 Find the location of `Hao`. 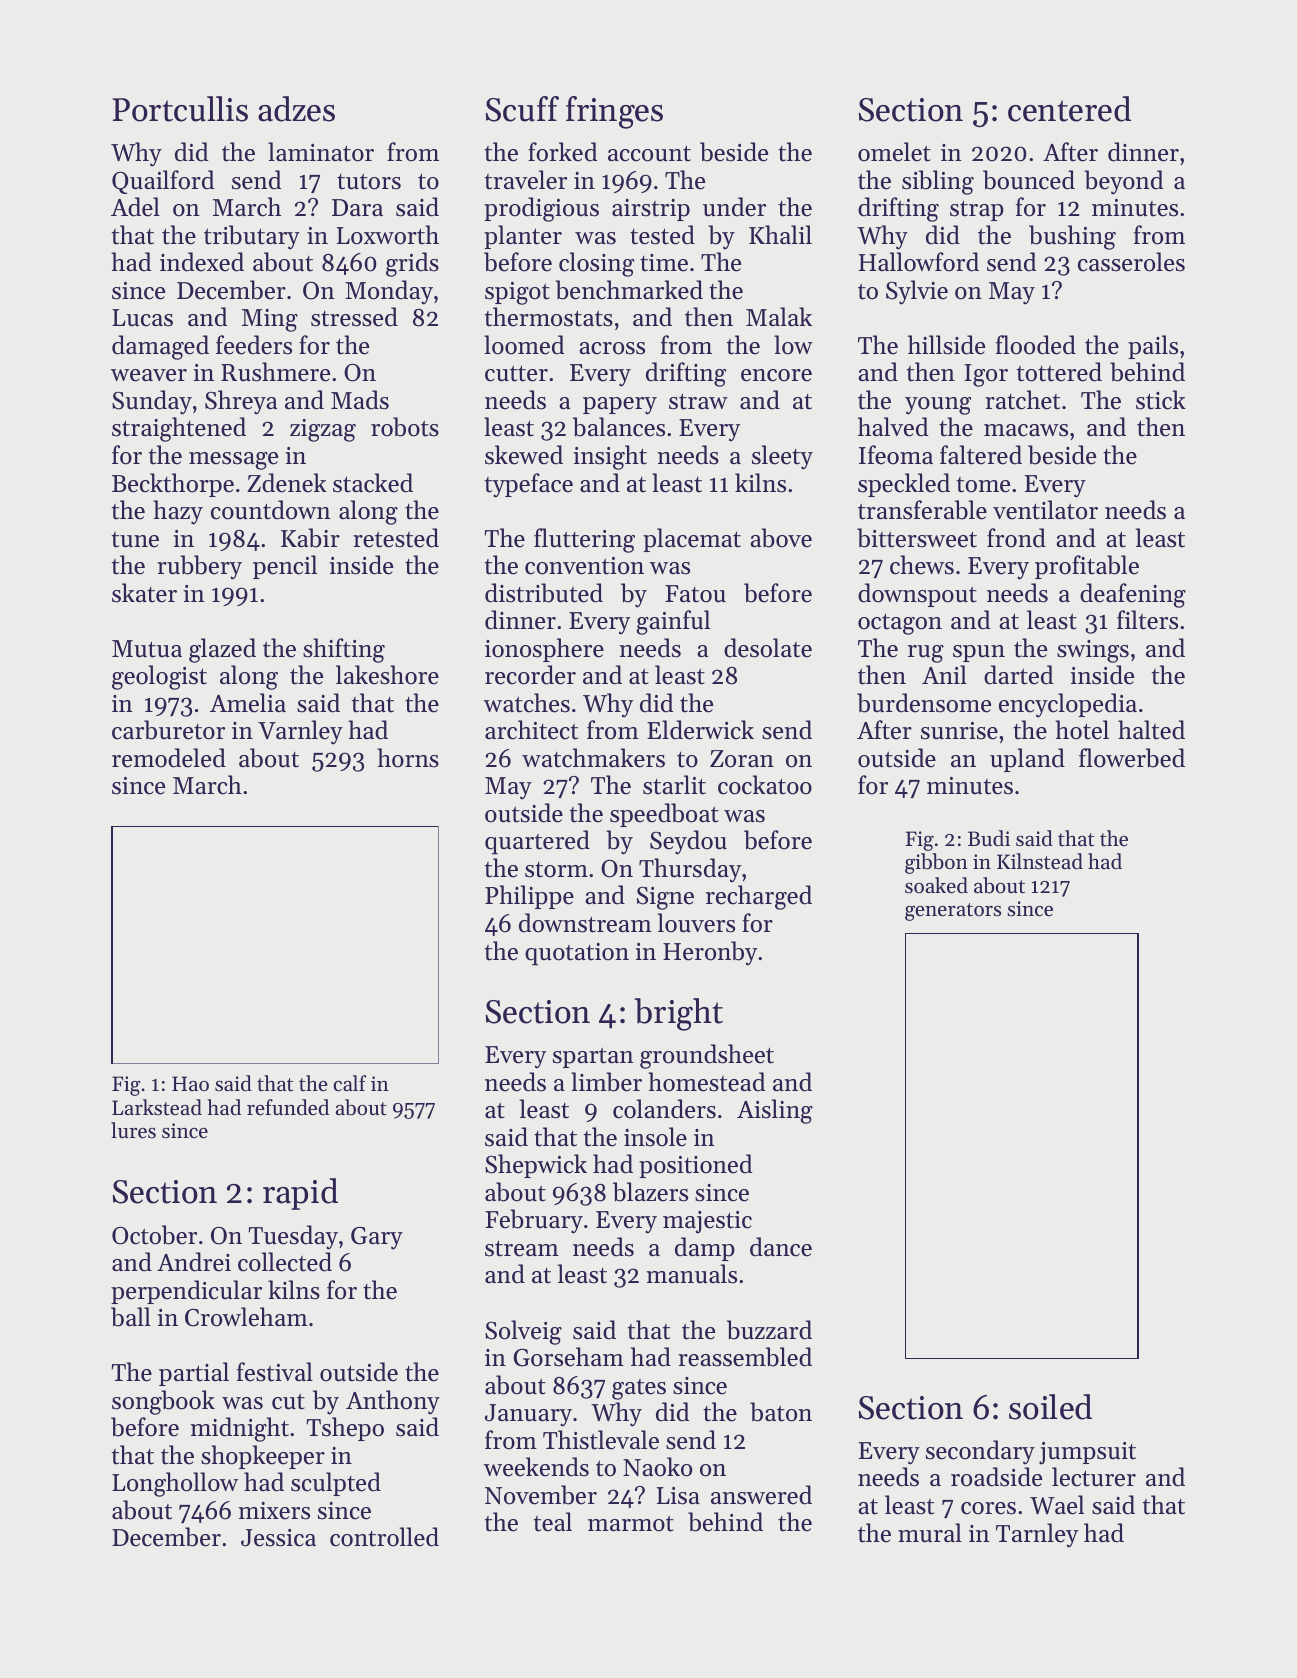

Hao is located at coordinates (190, 1083).
